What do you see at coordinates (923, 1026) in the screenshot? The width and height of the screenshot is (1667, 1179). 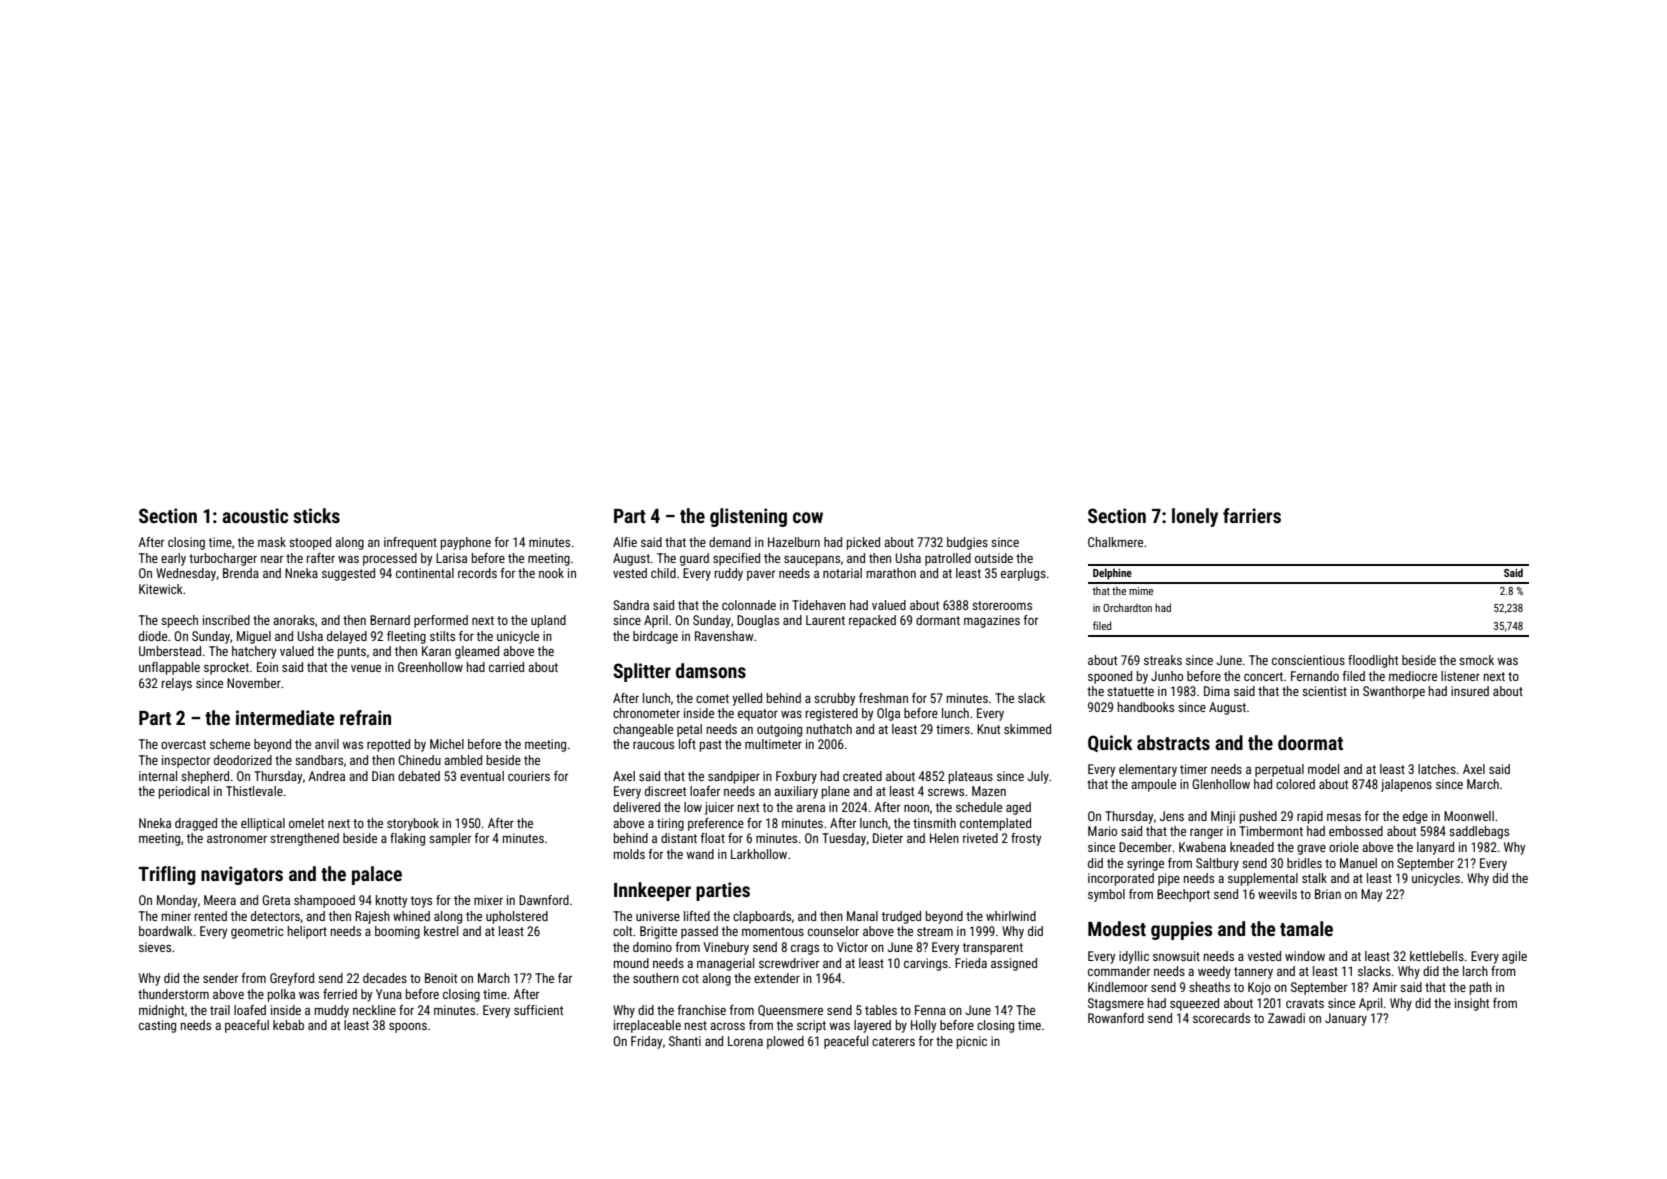 I see `Holly` at bounding box center [923, 1026].
